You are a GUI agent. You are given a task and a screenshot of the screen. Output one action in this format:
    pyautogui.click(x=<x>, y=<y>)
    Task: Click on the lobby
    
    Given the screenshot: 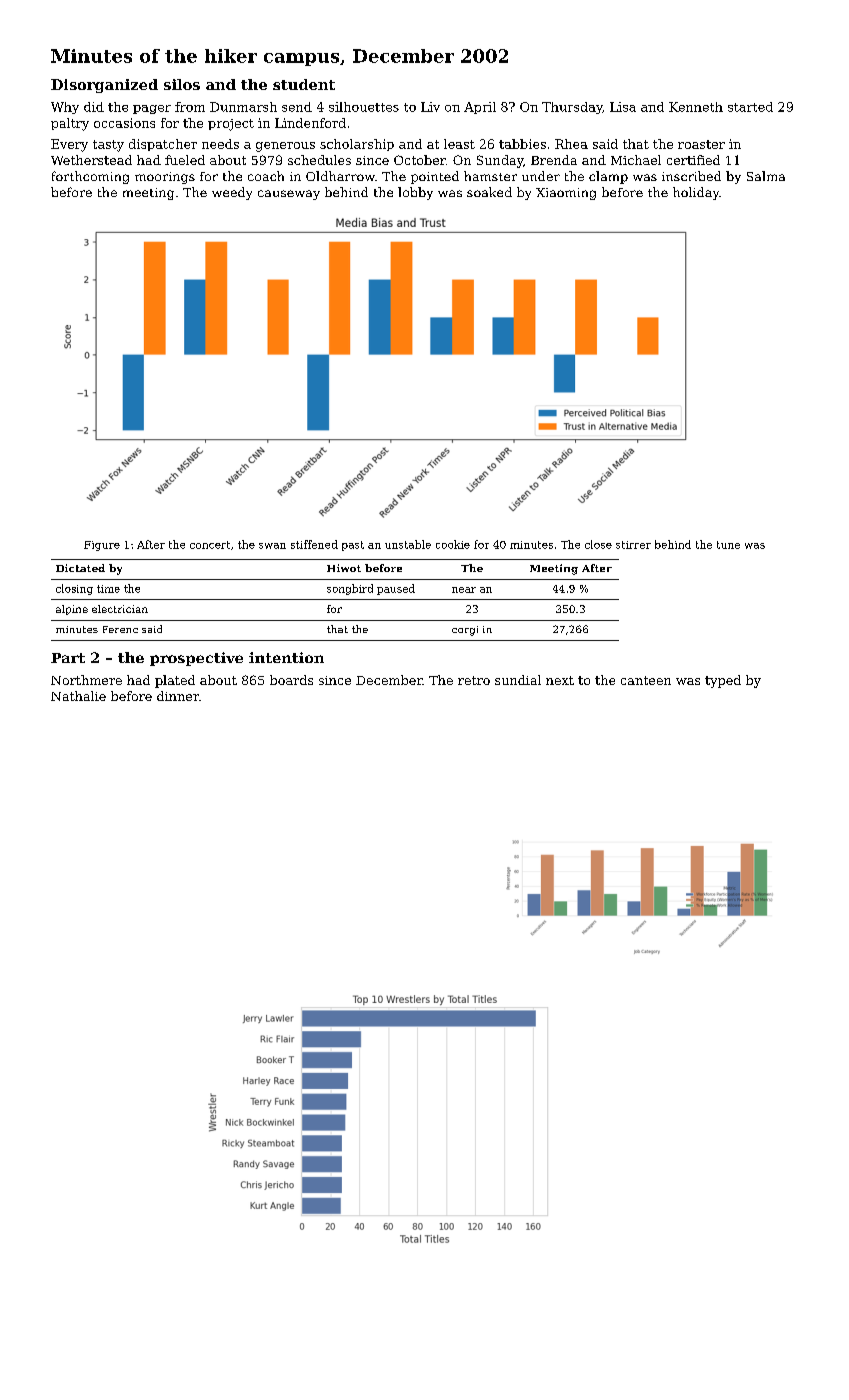 What is the action you would take?
    pyautogui.click(x=415, y=193)
